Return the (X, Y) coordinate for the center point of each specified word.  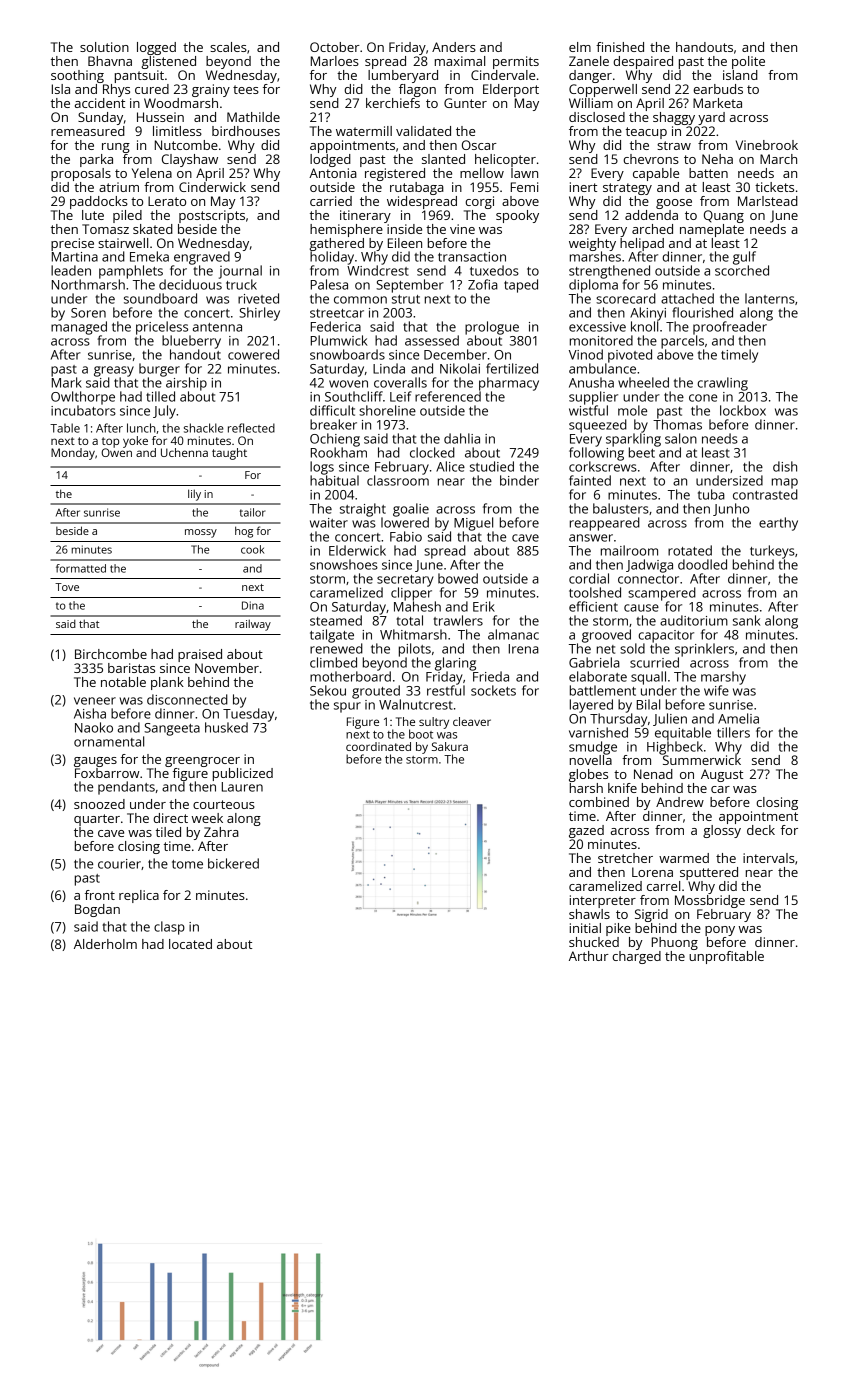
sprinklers (704, 650)
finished (620, 47)
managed (79, 328)
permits (516, 62)
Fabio (406, 536)
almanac (513, 634)
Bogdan (97, 910)
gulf (744, 258)
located (190, 944)
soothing (77, 76)
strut (406, 299)
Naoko (94, 727)
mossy (201, 533)
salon (681, 438)
